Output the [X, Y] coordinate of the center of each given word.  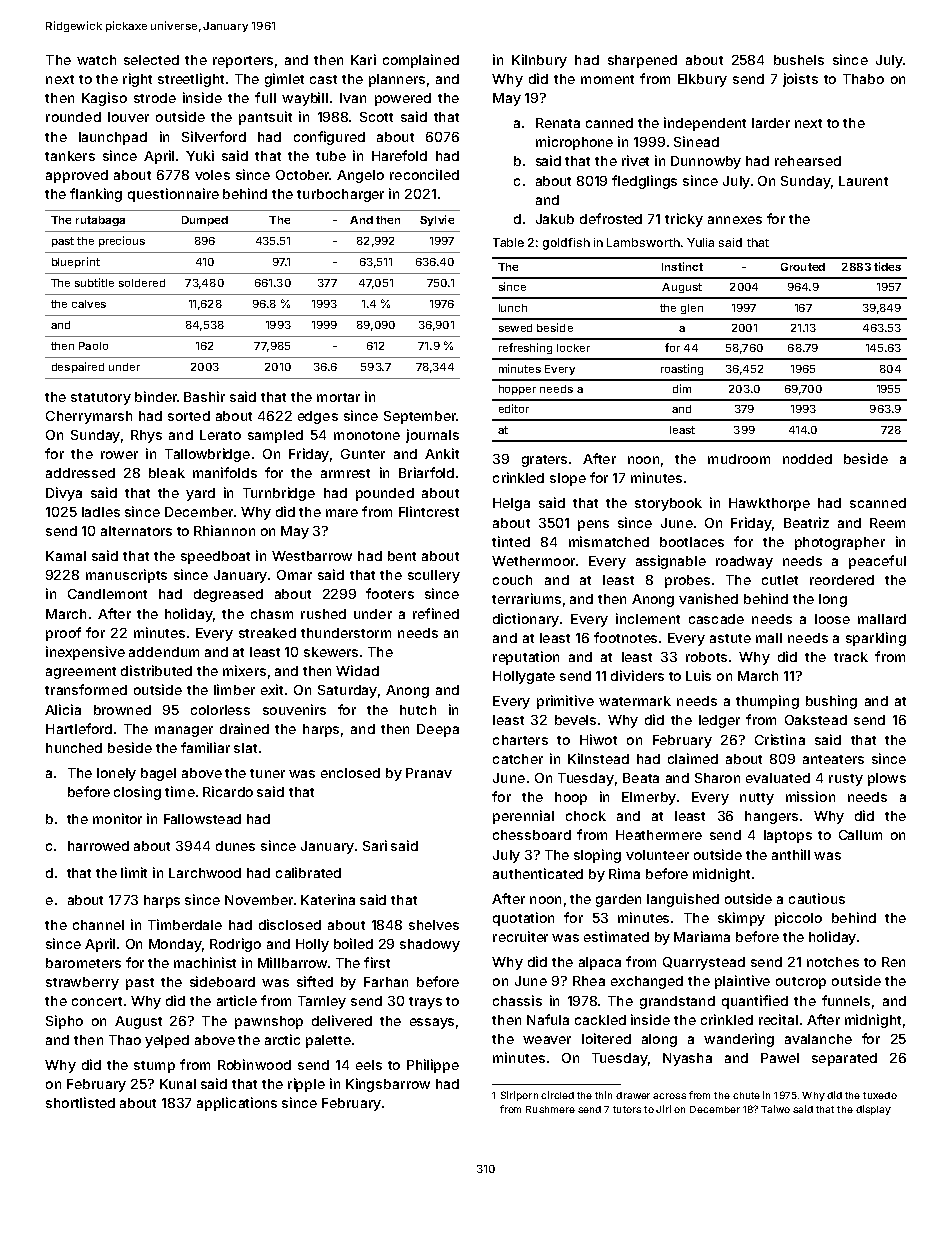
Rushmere [550, 1109]
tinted [511, 541]
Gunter [363, 454]
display [873, 1110]
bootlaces [692, 542]
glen [692, 309]
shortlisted [80, 1102]
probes [687, 581]
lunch [513, 308]
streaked [267, 633]
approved [77, 176]
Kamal [66, 556]
